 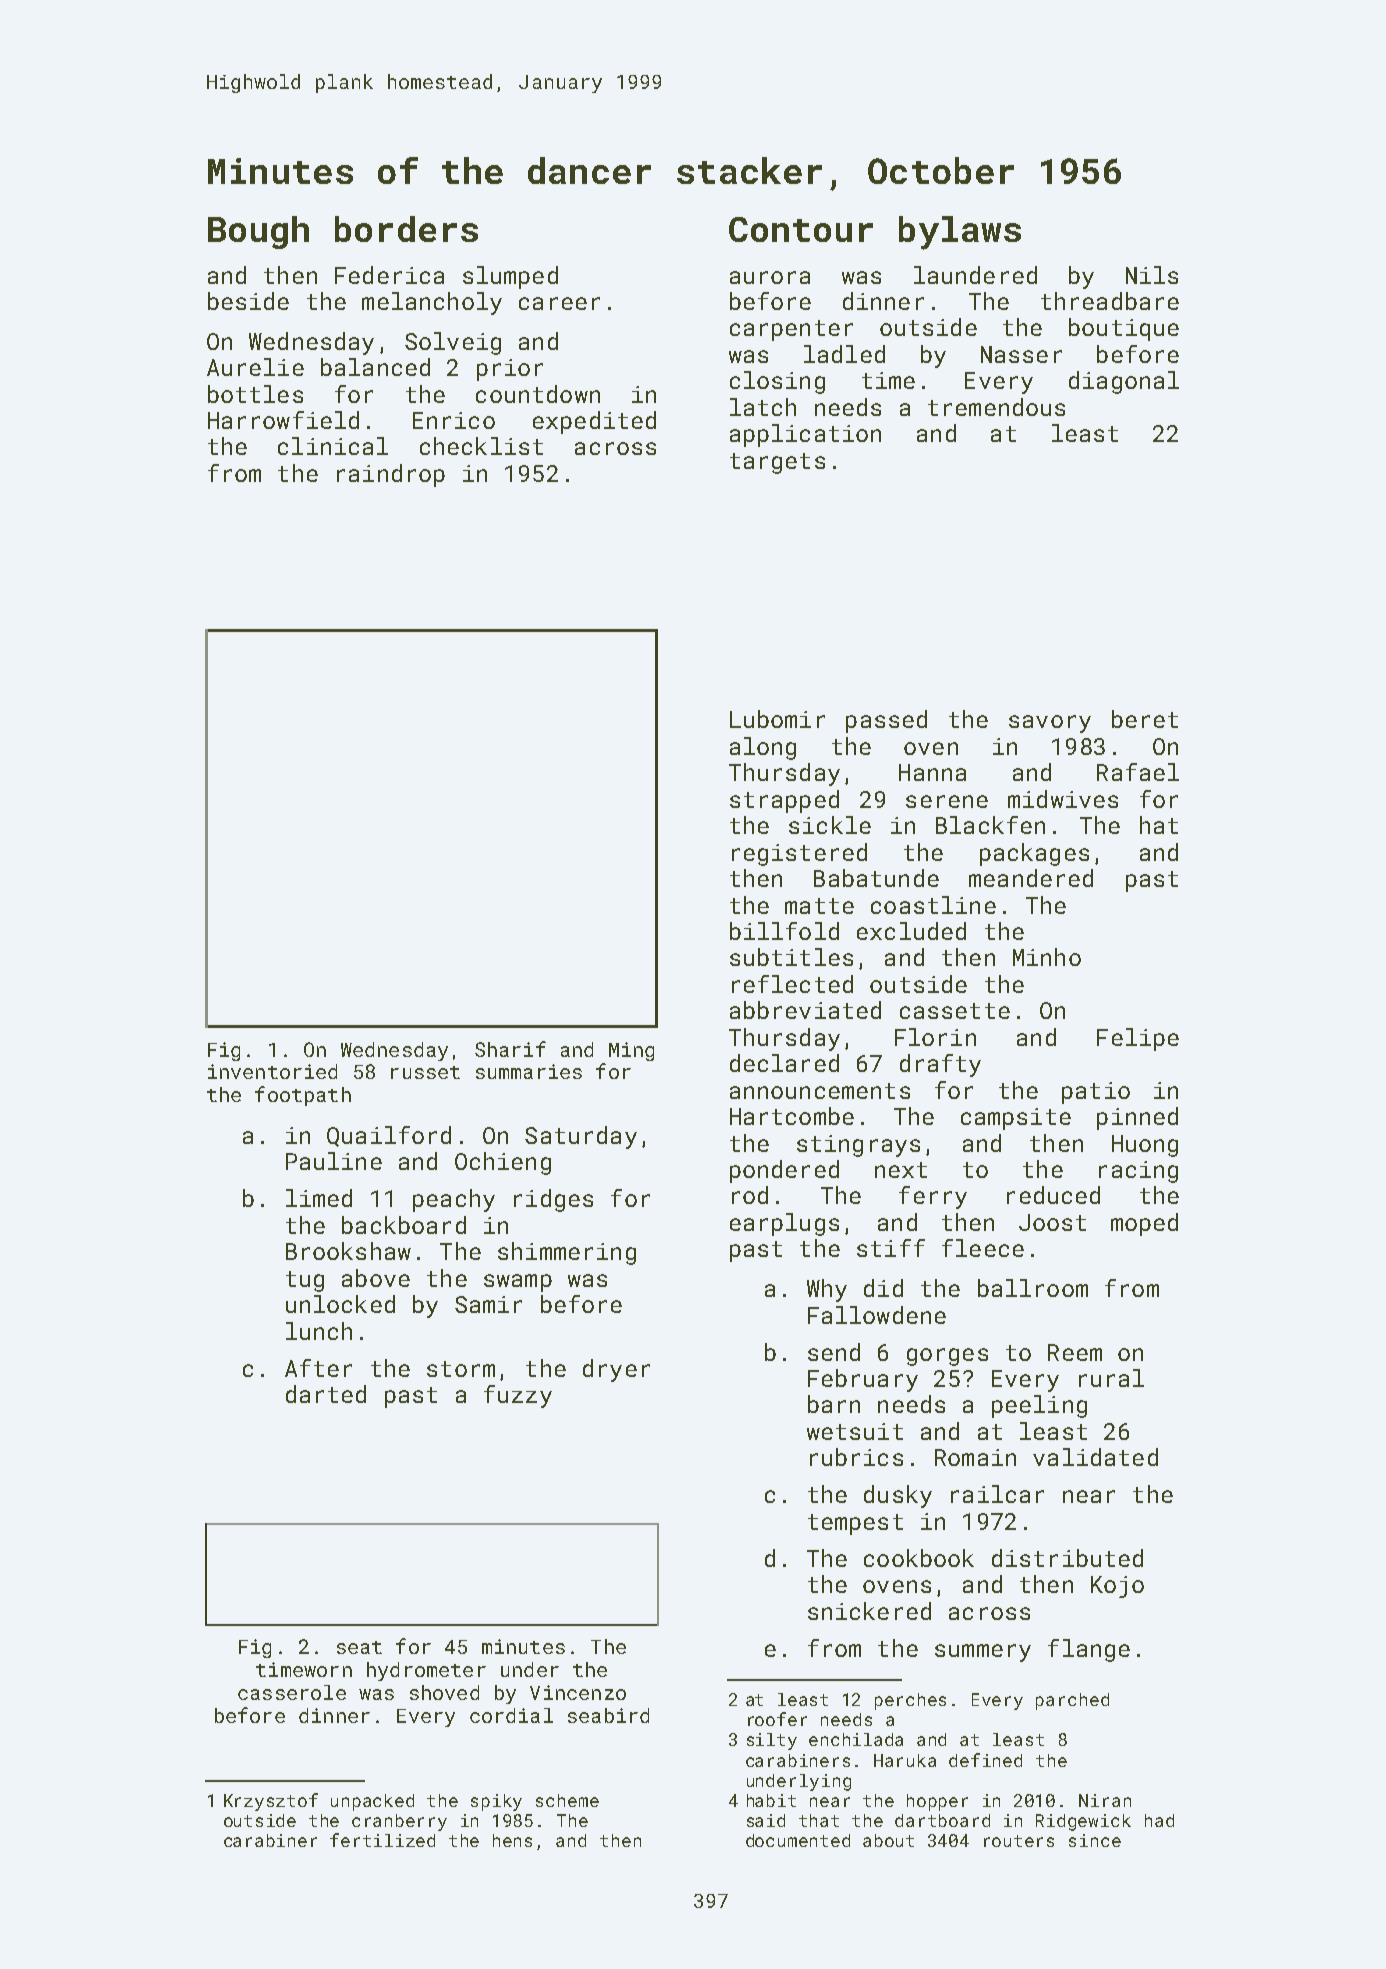 I want to click on that, so click(x=819, y=1820).
